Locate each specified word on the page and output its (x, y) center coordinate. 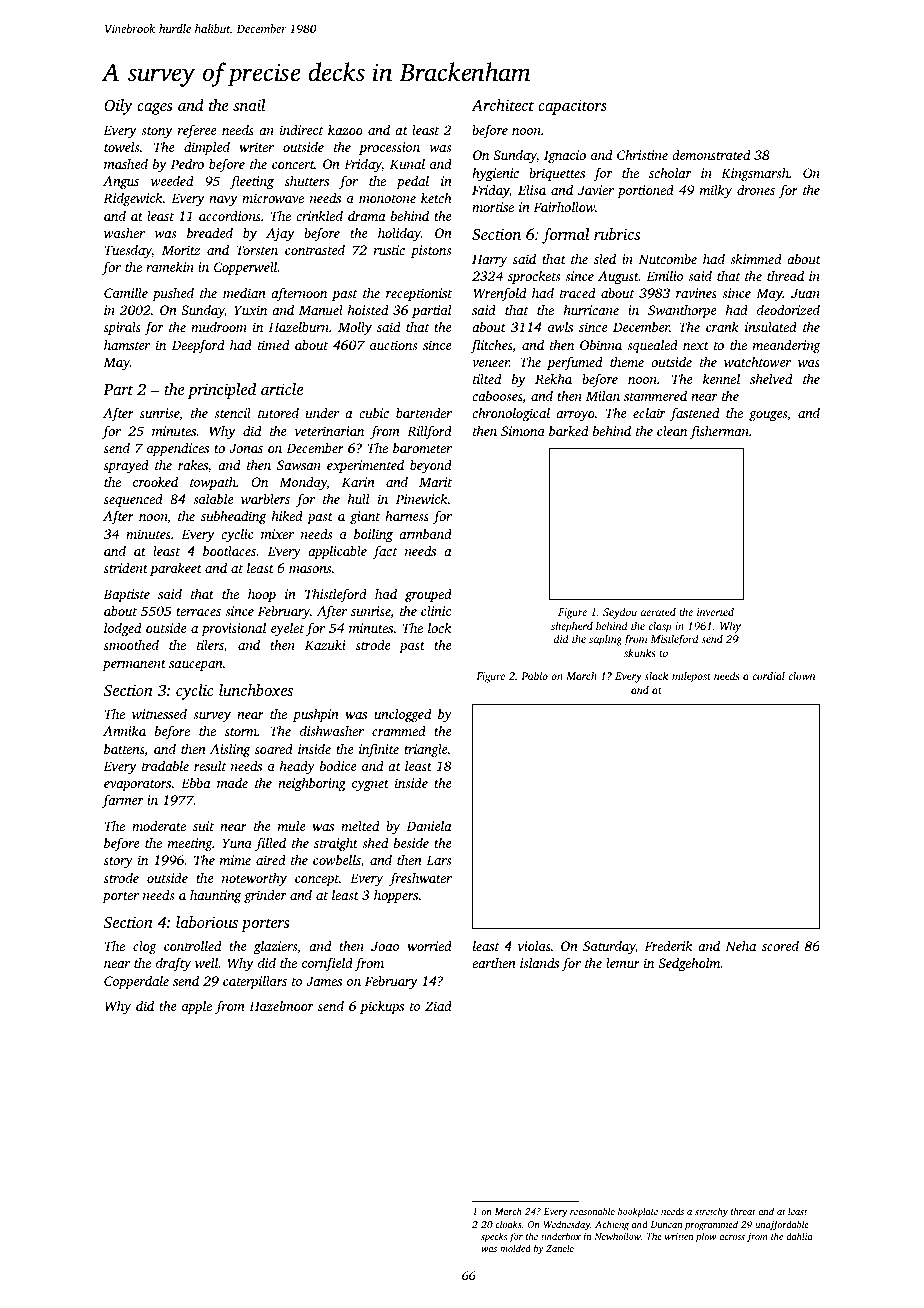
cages (154, 109)
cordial (768, 675)
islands (539, 963)
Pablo (534, 675)
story (118, 862)
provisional (233, 629)
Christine (642, 154)
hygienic (495, 174)
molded (515, 1248)
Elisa (532, 190)
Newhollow (617, 1236)
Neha (740, 946)
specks (494, 1237)
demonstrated (711, 155)
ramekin (170, 267)
